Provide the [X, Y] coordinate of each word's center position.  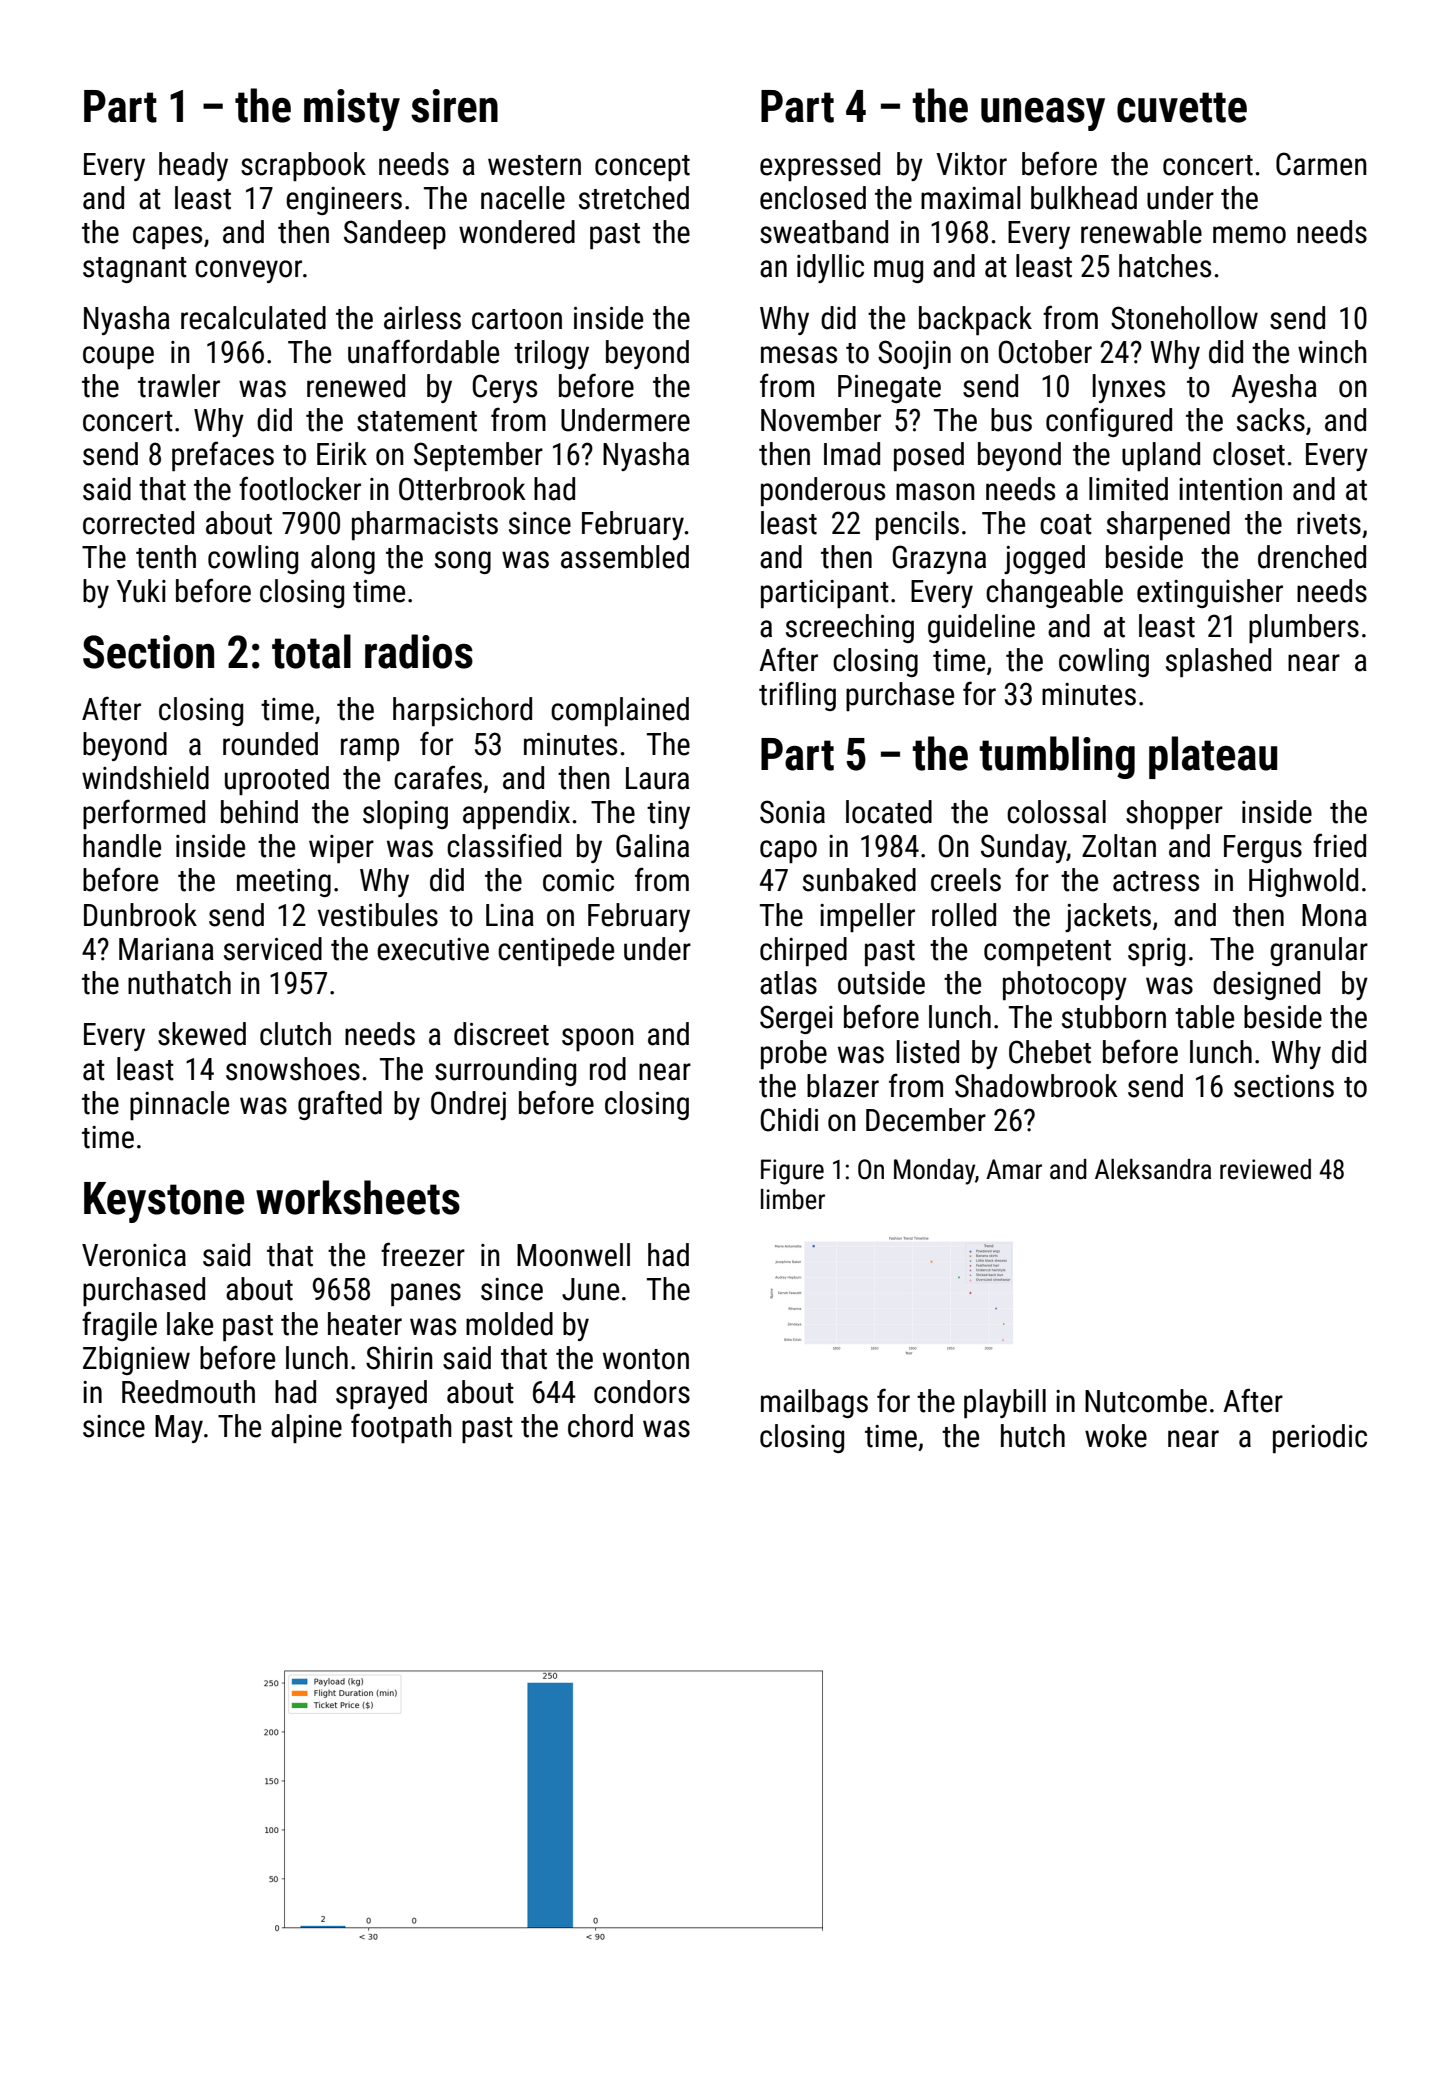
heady [193, 166]
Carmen [1321, 164]
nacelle [523, 198]
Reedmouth [188, 1392]
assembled [625, 557]
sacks [1271, 420]
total [311, 651]
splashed [1218, 662]
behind [259, 812]
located [889, 812]
